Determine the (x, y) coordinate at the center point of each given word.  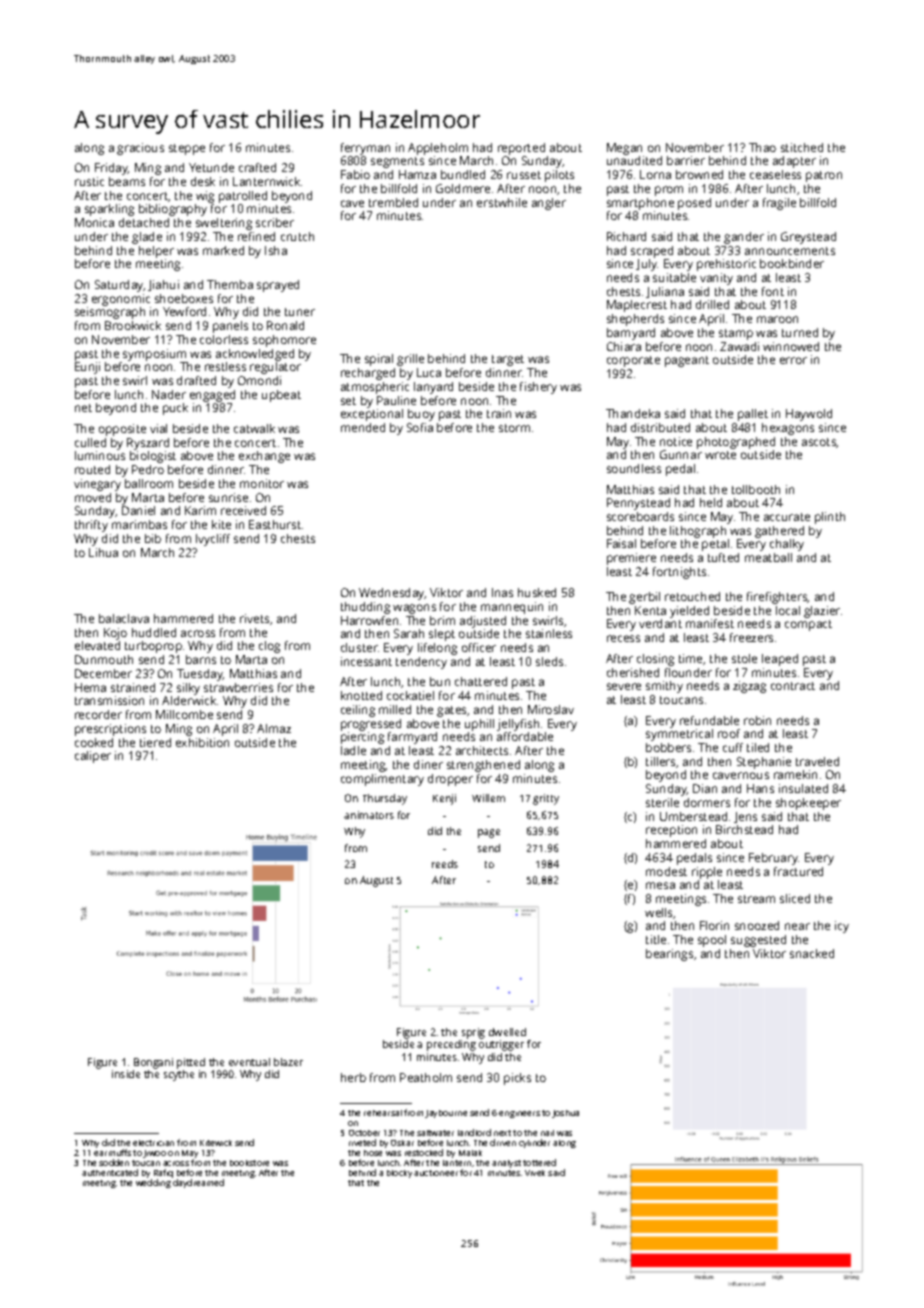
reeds (445, 864)
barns (201, 659)
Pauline (396, 400)
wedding (153, 1184)
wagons (414, 609)
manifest (710, 623)
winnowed (791, 346)
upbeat (281, 396)
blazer (288, 1062)
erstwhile (502, 202)
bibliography (173, 210)
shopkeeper (808, 804)
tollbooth (756, 489)
